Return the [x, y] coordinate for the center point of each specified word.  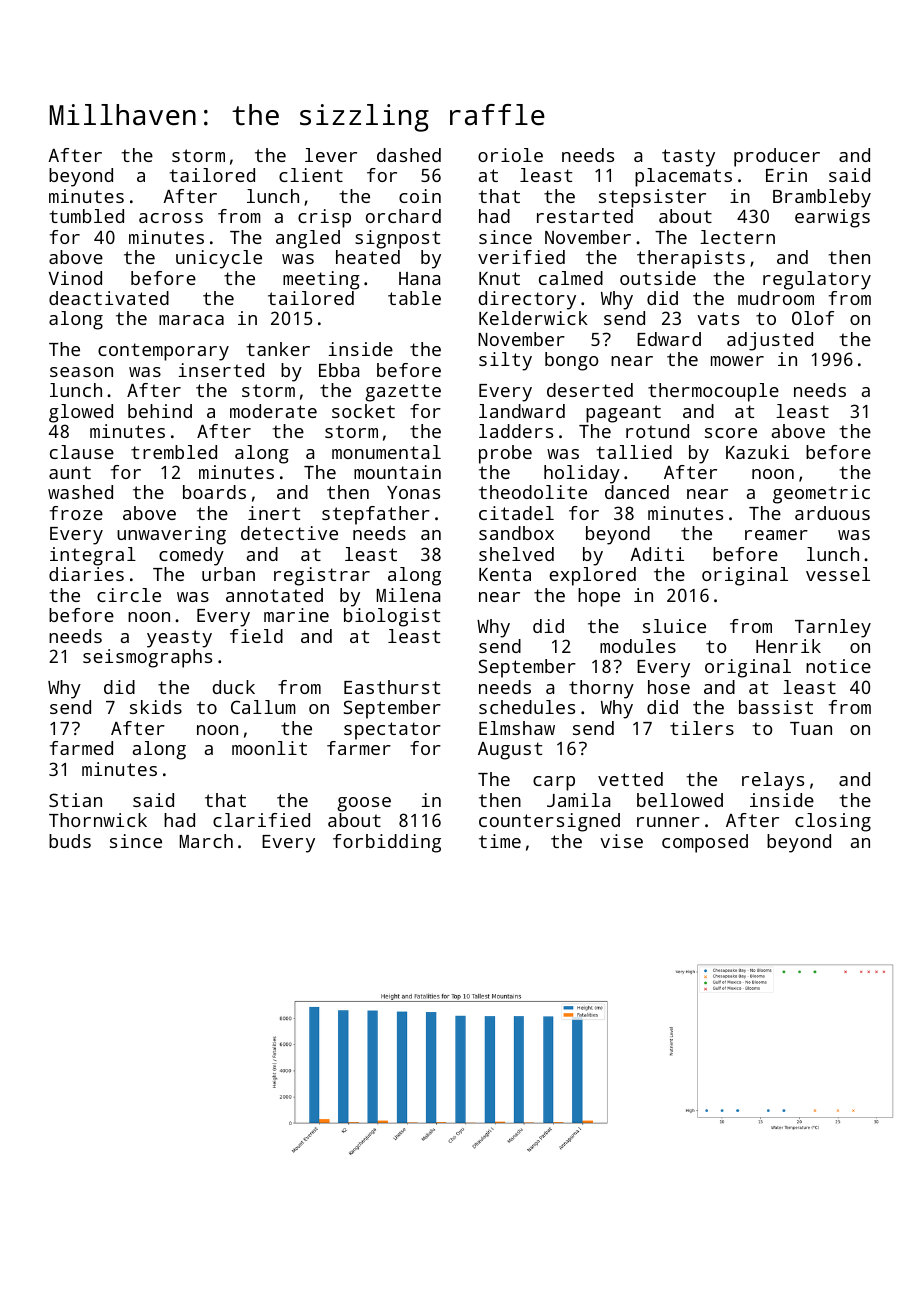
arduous [832, 513]
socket [363, 411]
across [171, 218]
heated [368, 257]
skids [156, 707]
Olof [813, 318]
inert [274, 513]
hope [599, 597]
